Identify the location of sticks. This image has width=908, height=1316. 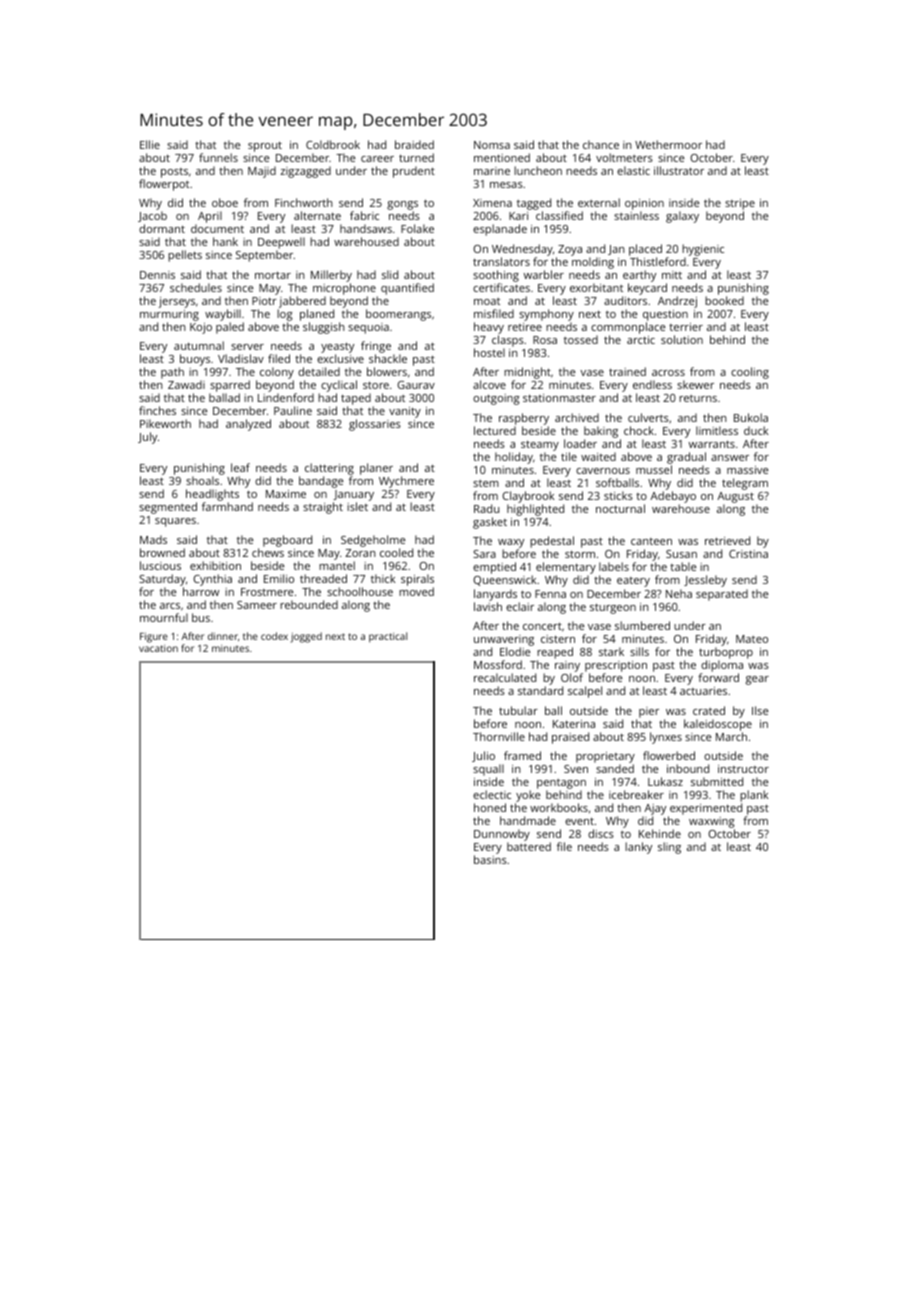
(618, 495).
